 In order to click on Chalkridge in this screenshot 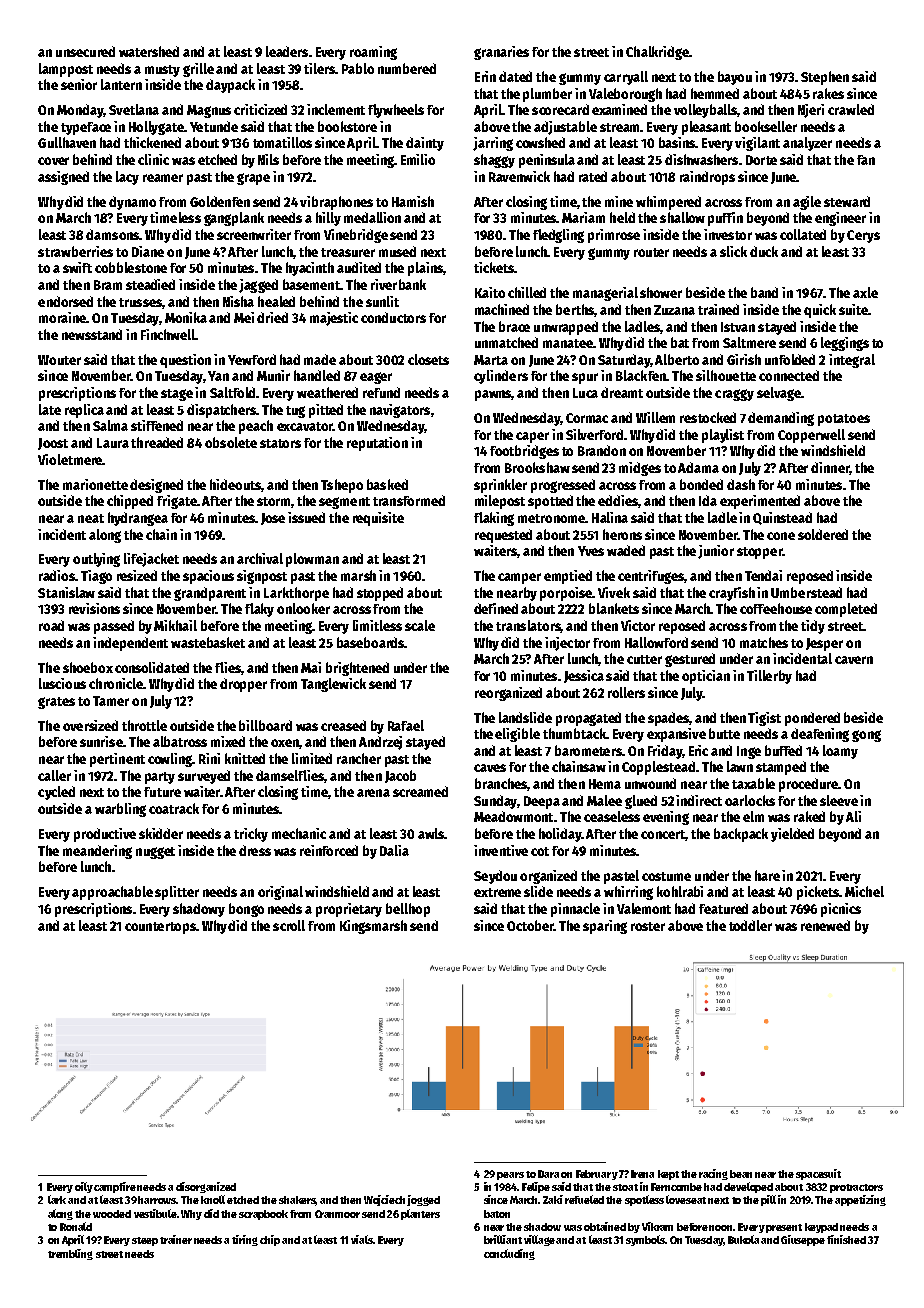, I will do `click(657, 53)`.
